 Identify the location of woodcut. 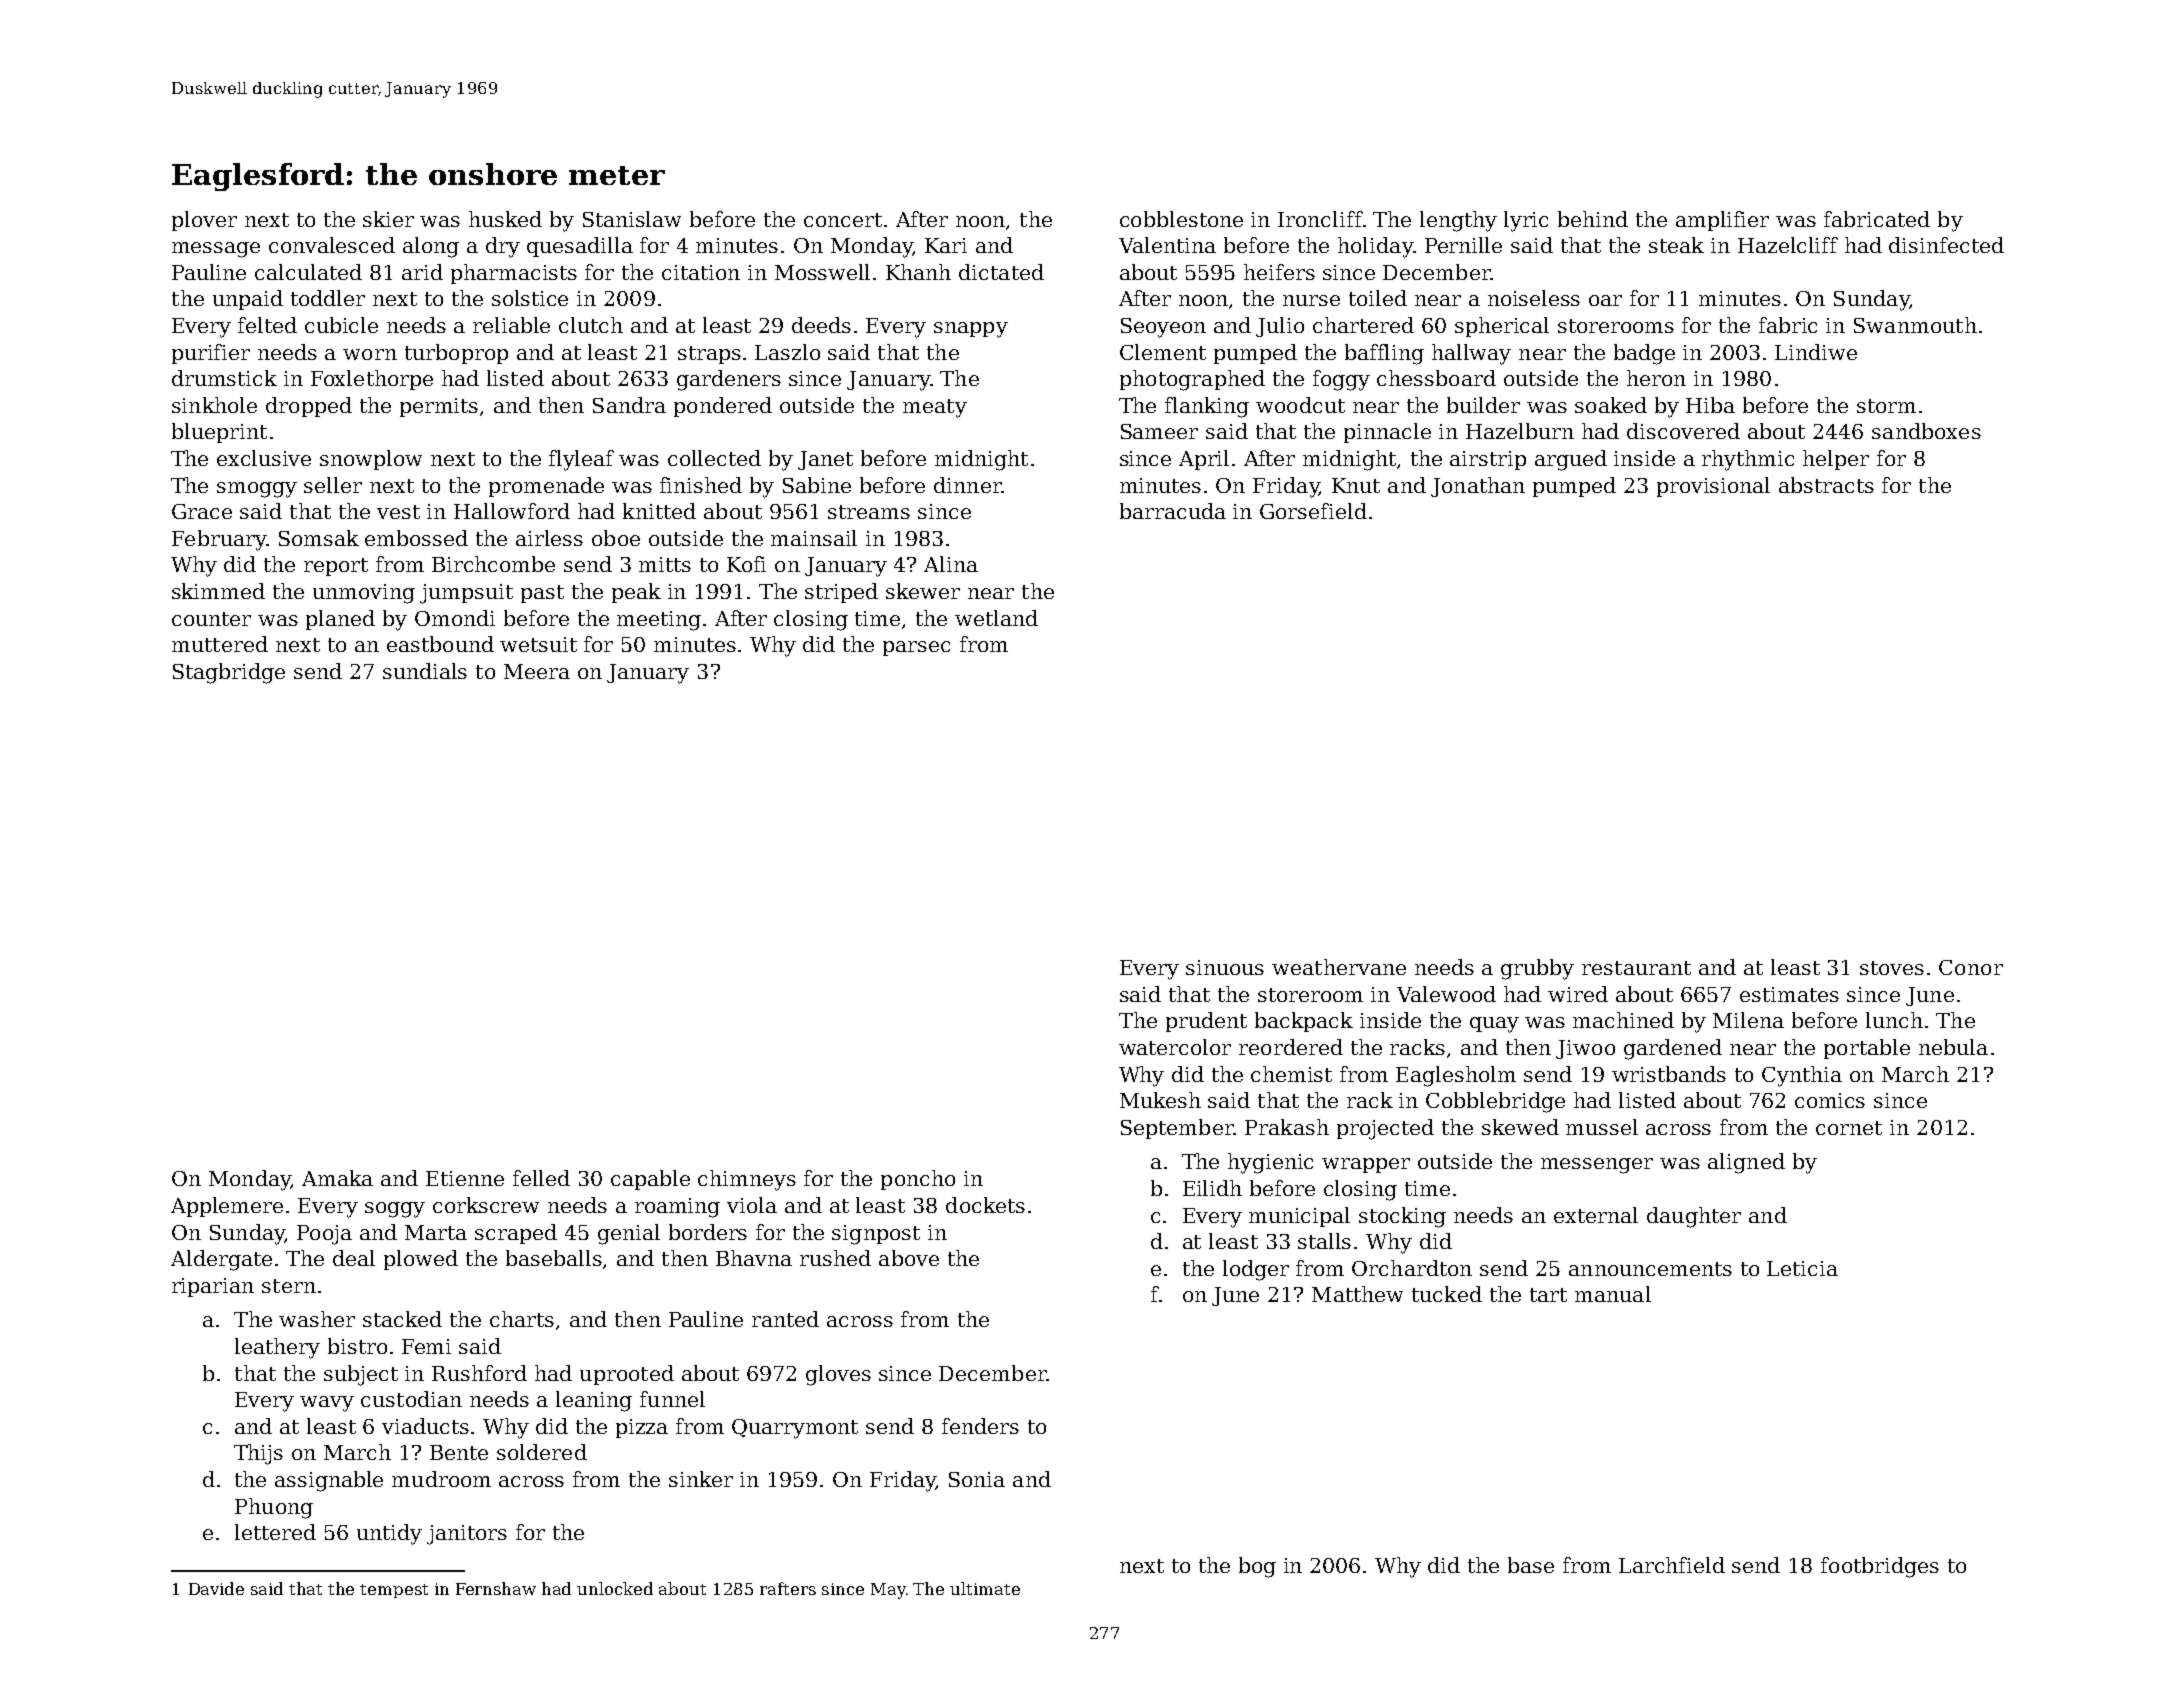
(1300, 405).
